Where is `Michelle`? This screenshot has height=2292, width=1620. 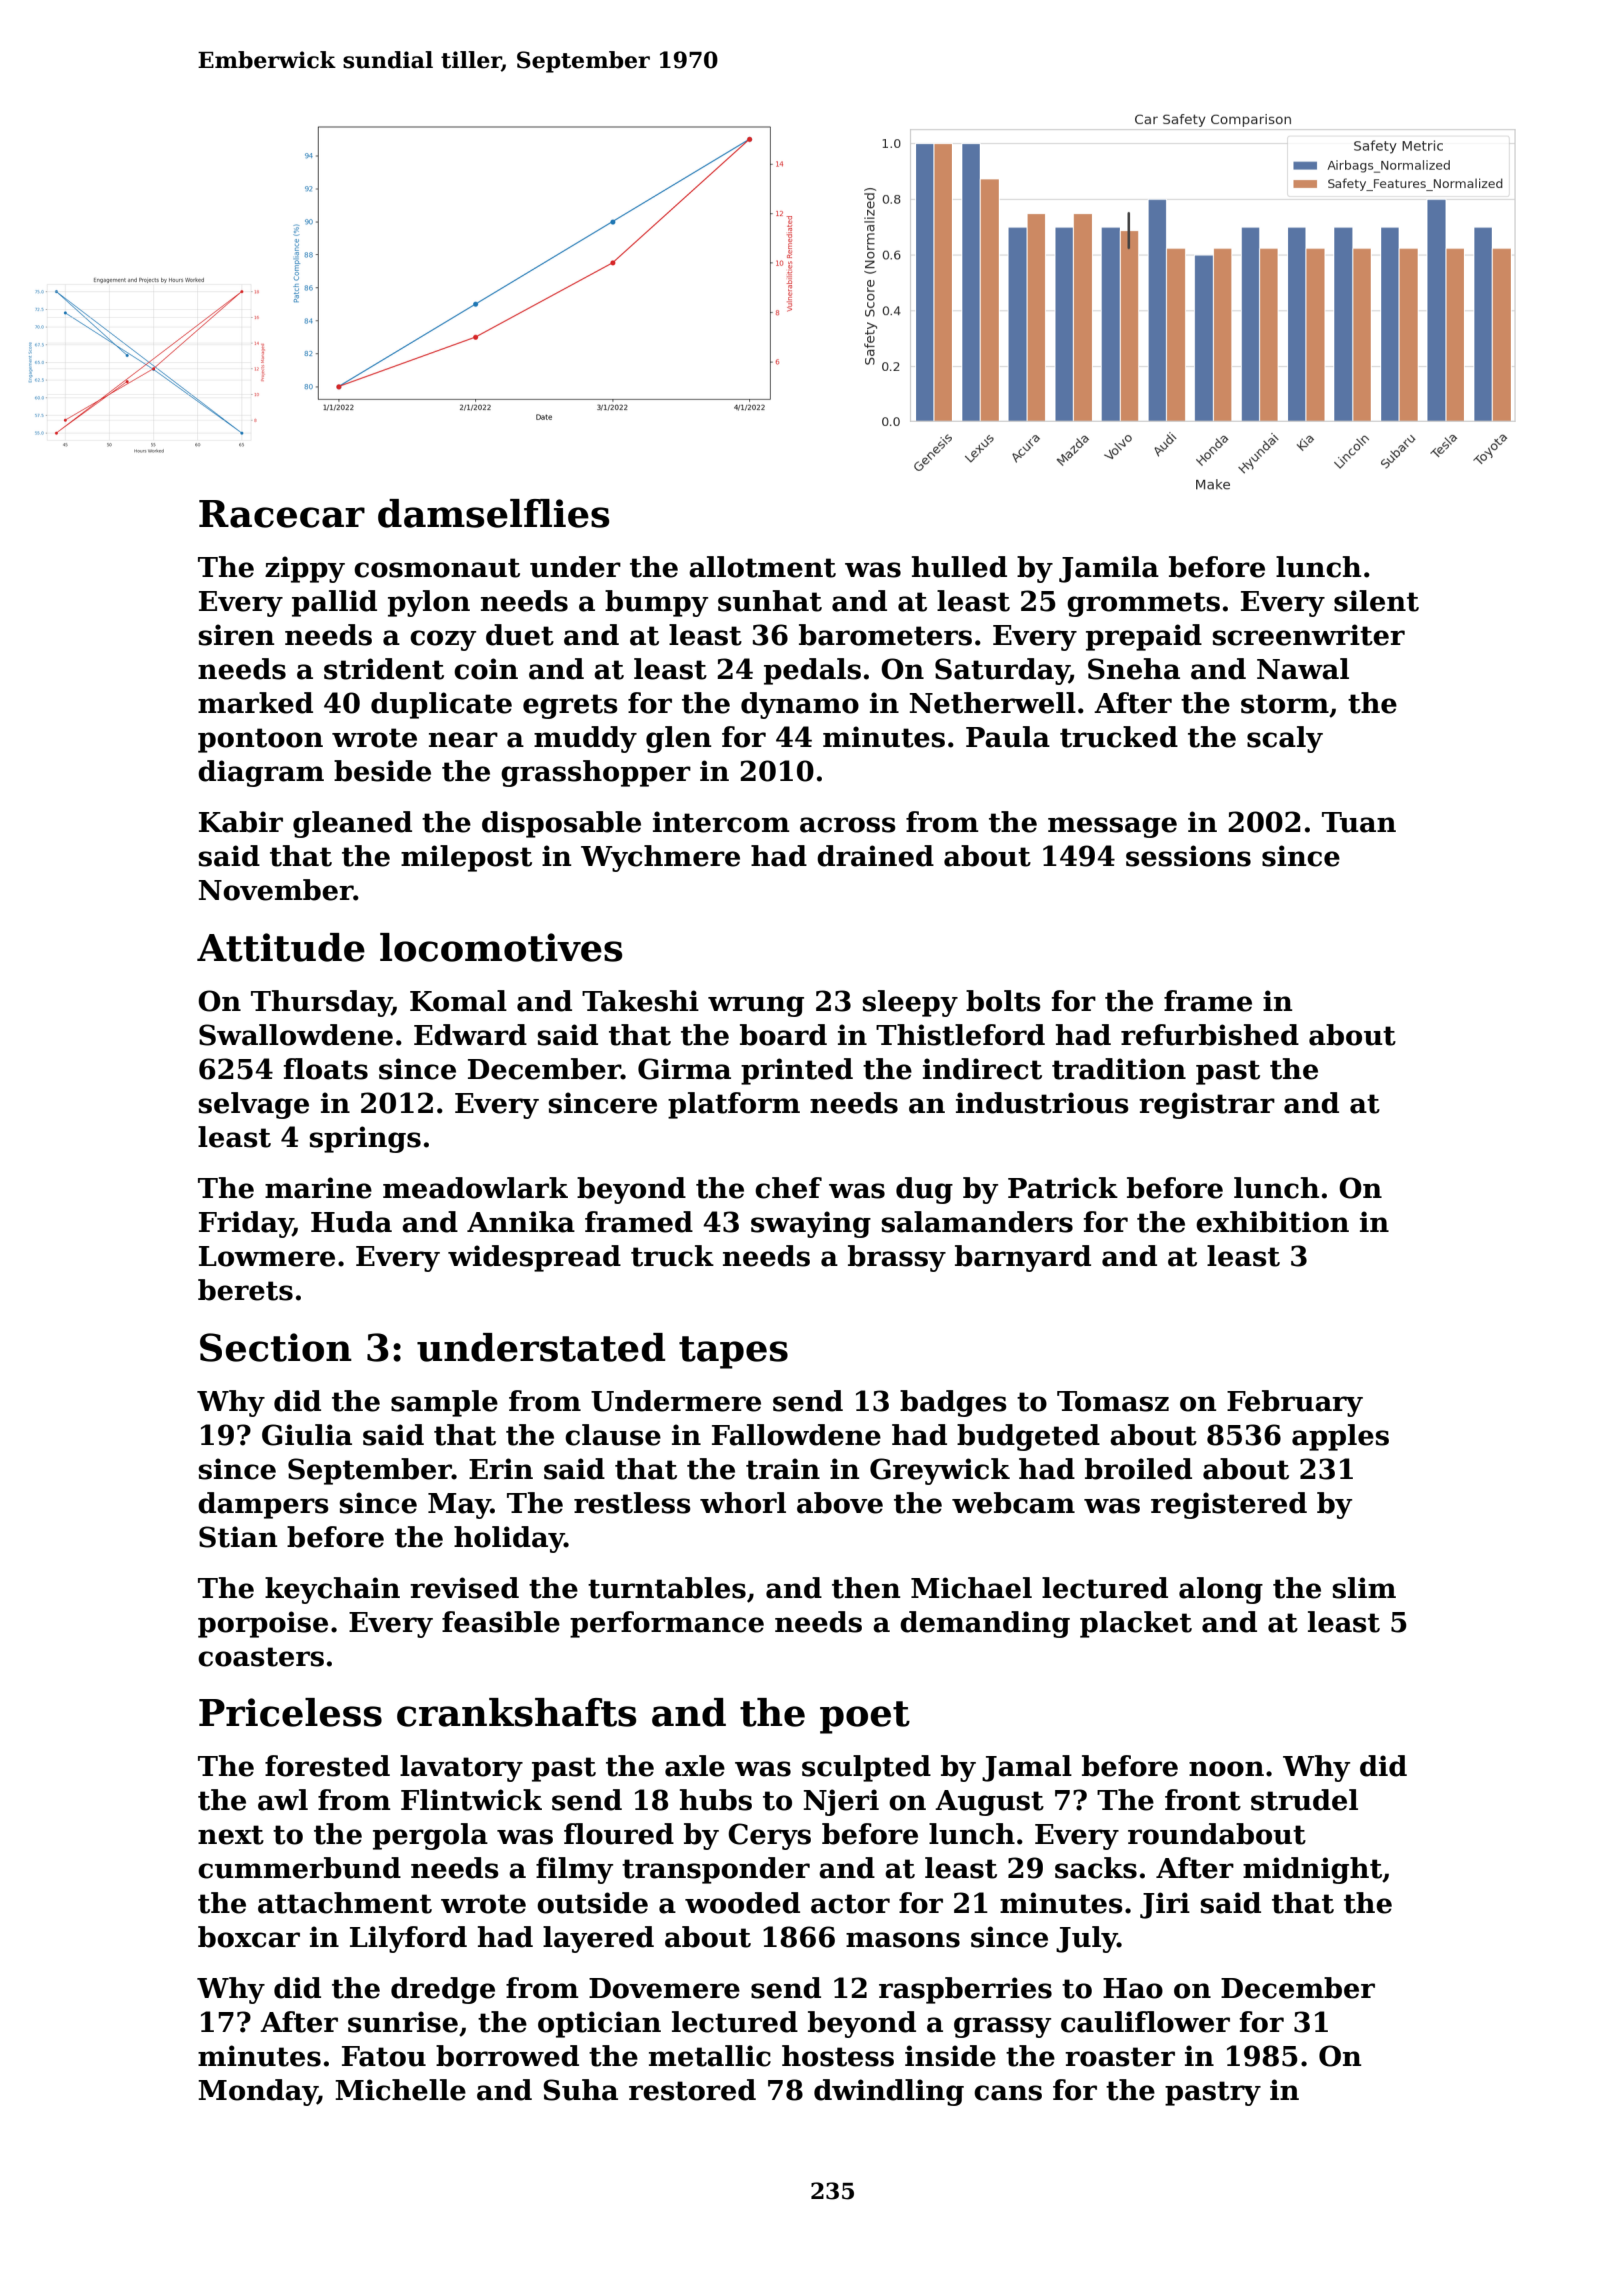
Michelle is located at coordinates (400, 2090).
